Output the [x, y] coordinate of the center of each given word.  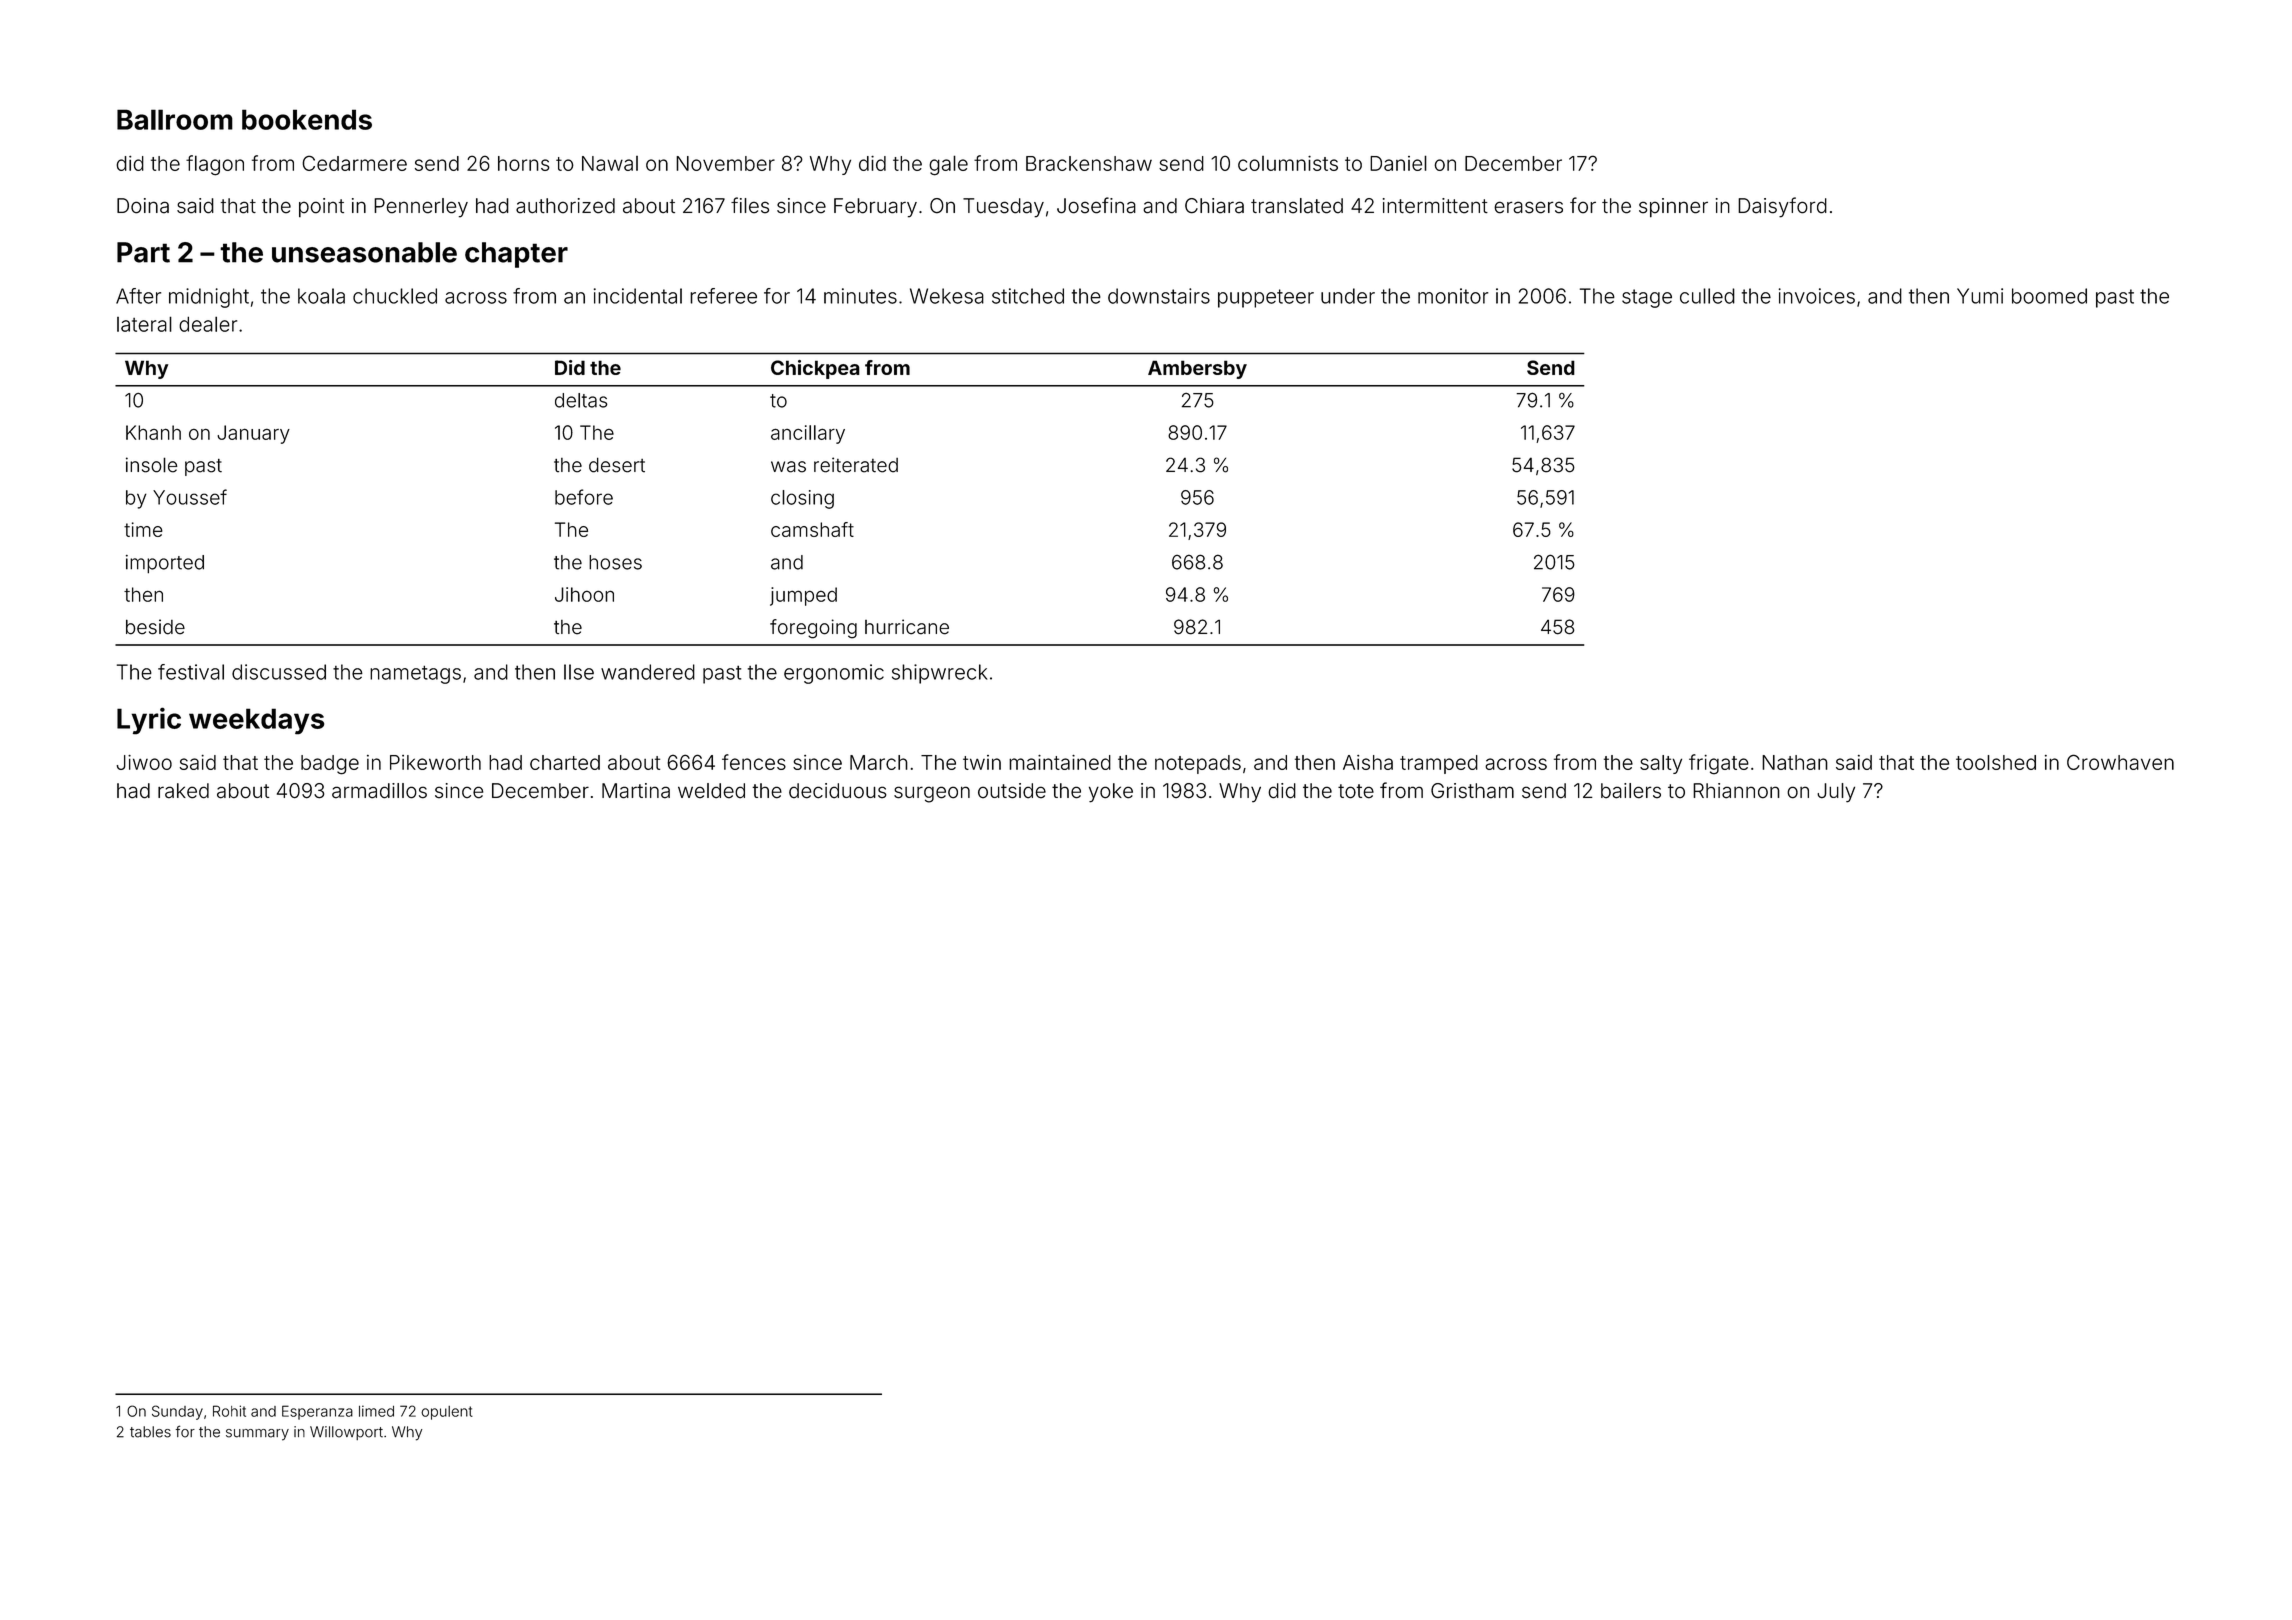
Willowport [346, 1433]
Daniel [1398, 163]
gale [948, 165]
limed [376, 1411]
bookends [307, 119]
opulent [447, 1413]
